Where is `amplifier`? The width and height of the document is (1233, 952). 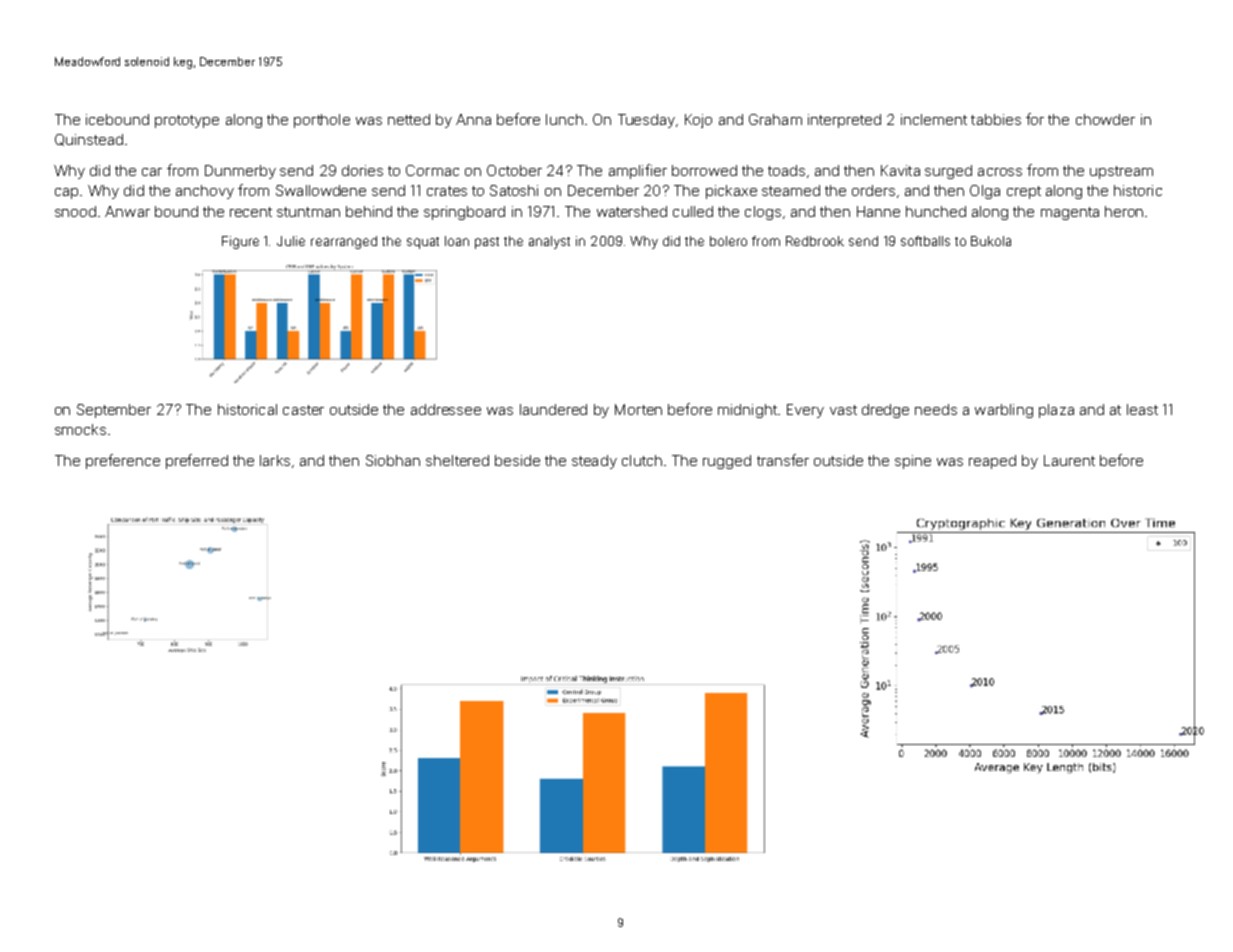 amplifier is located at coordinates (638, 171).
